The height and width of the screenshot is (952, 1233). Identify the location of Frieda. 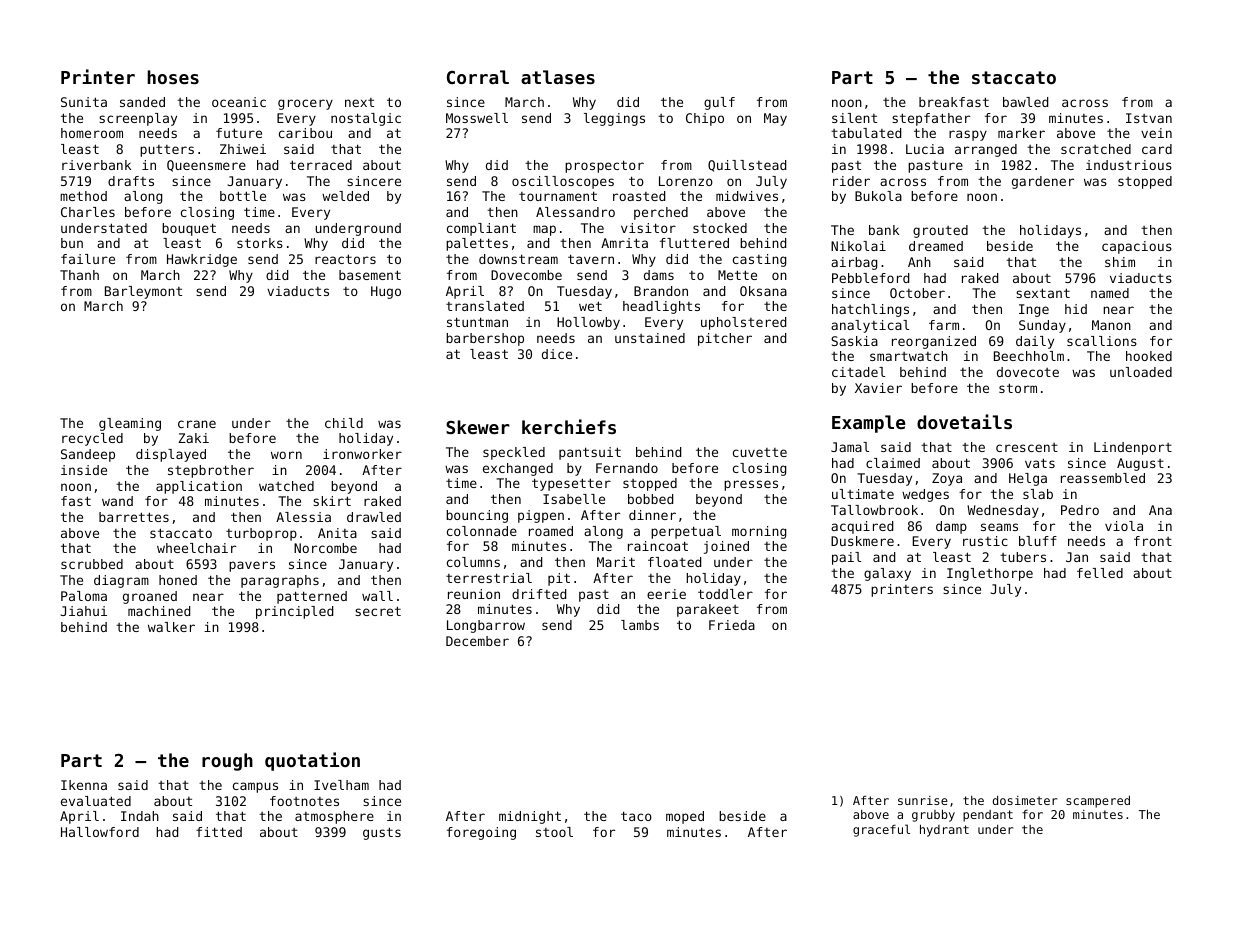
(732, 625).
